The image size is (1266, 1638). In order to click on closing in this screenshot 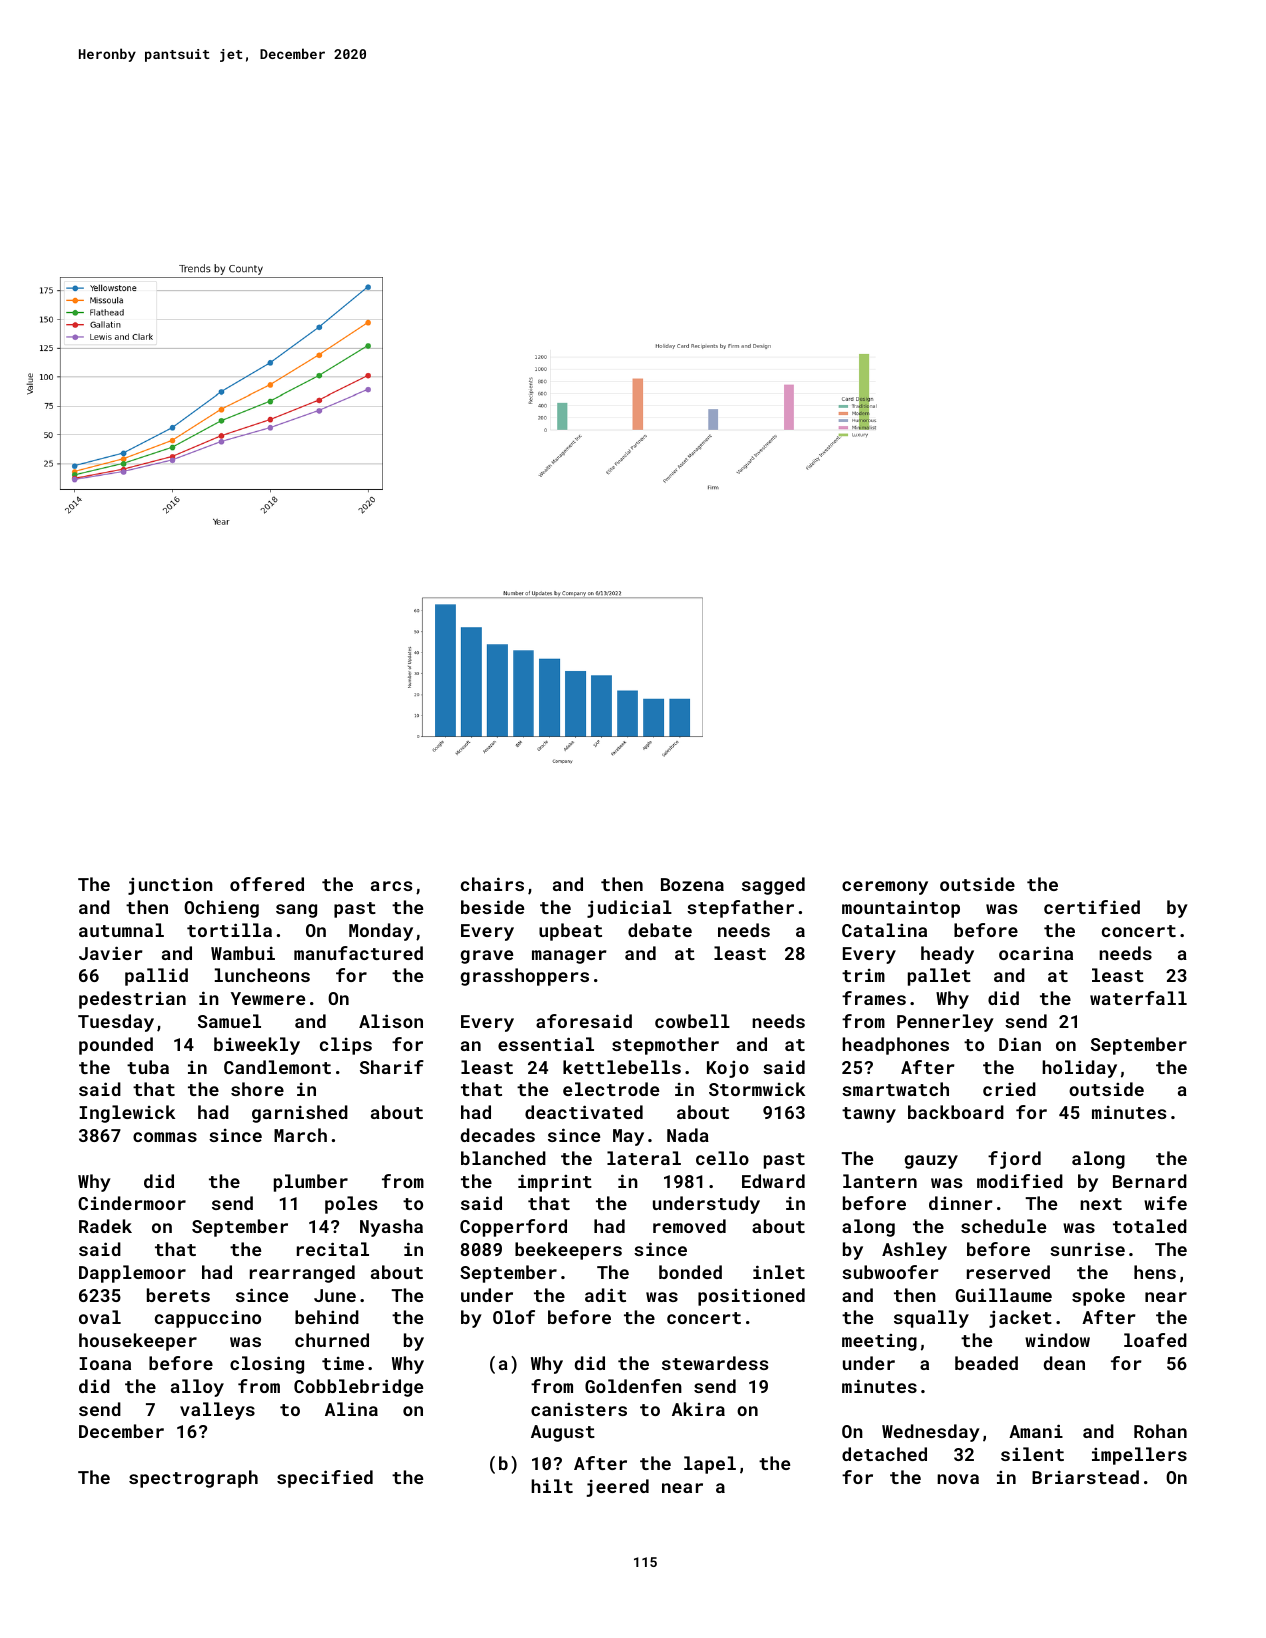, I will do `click(267, 1365)`.
